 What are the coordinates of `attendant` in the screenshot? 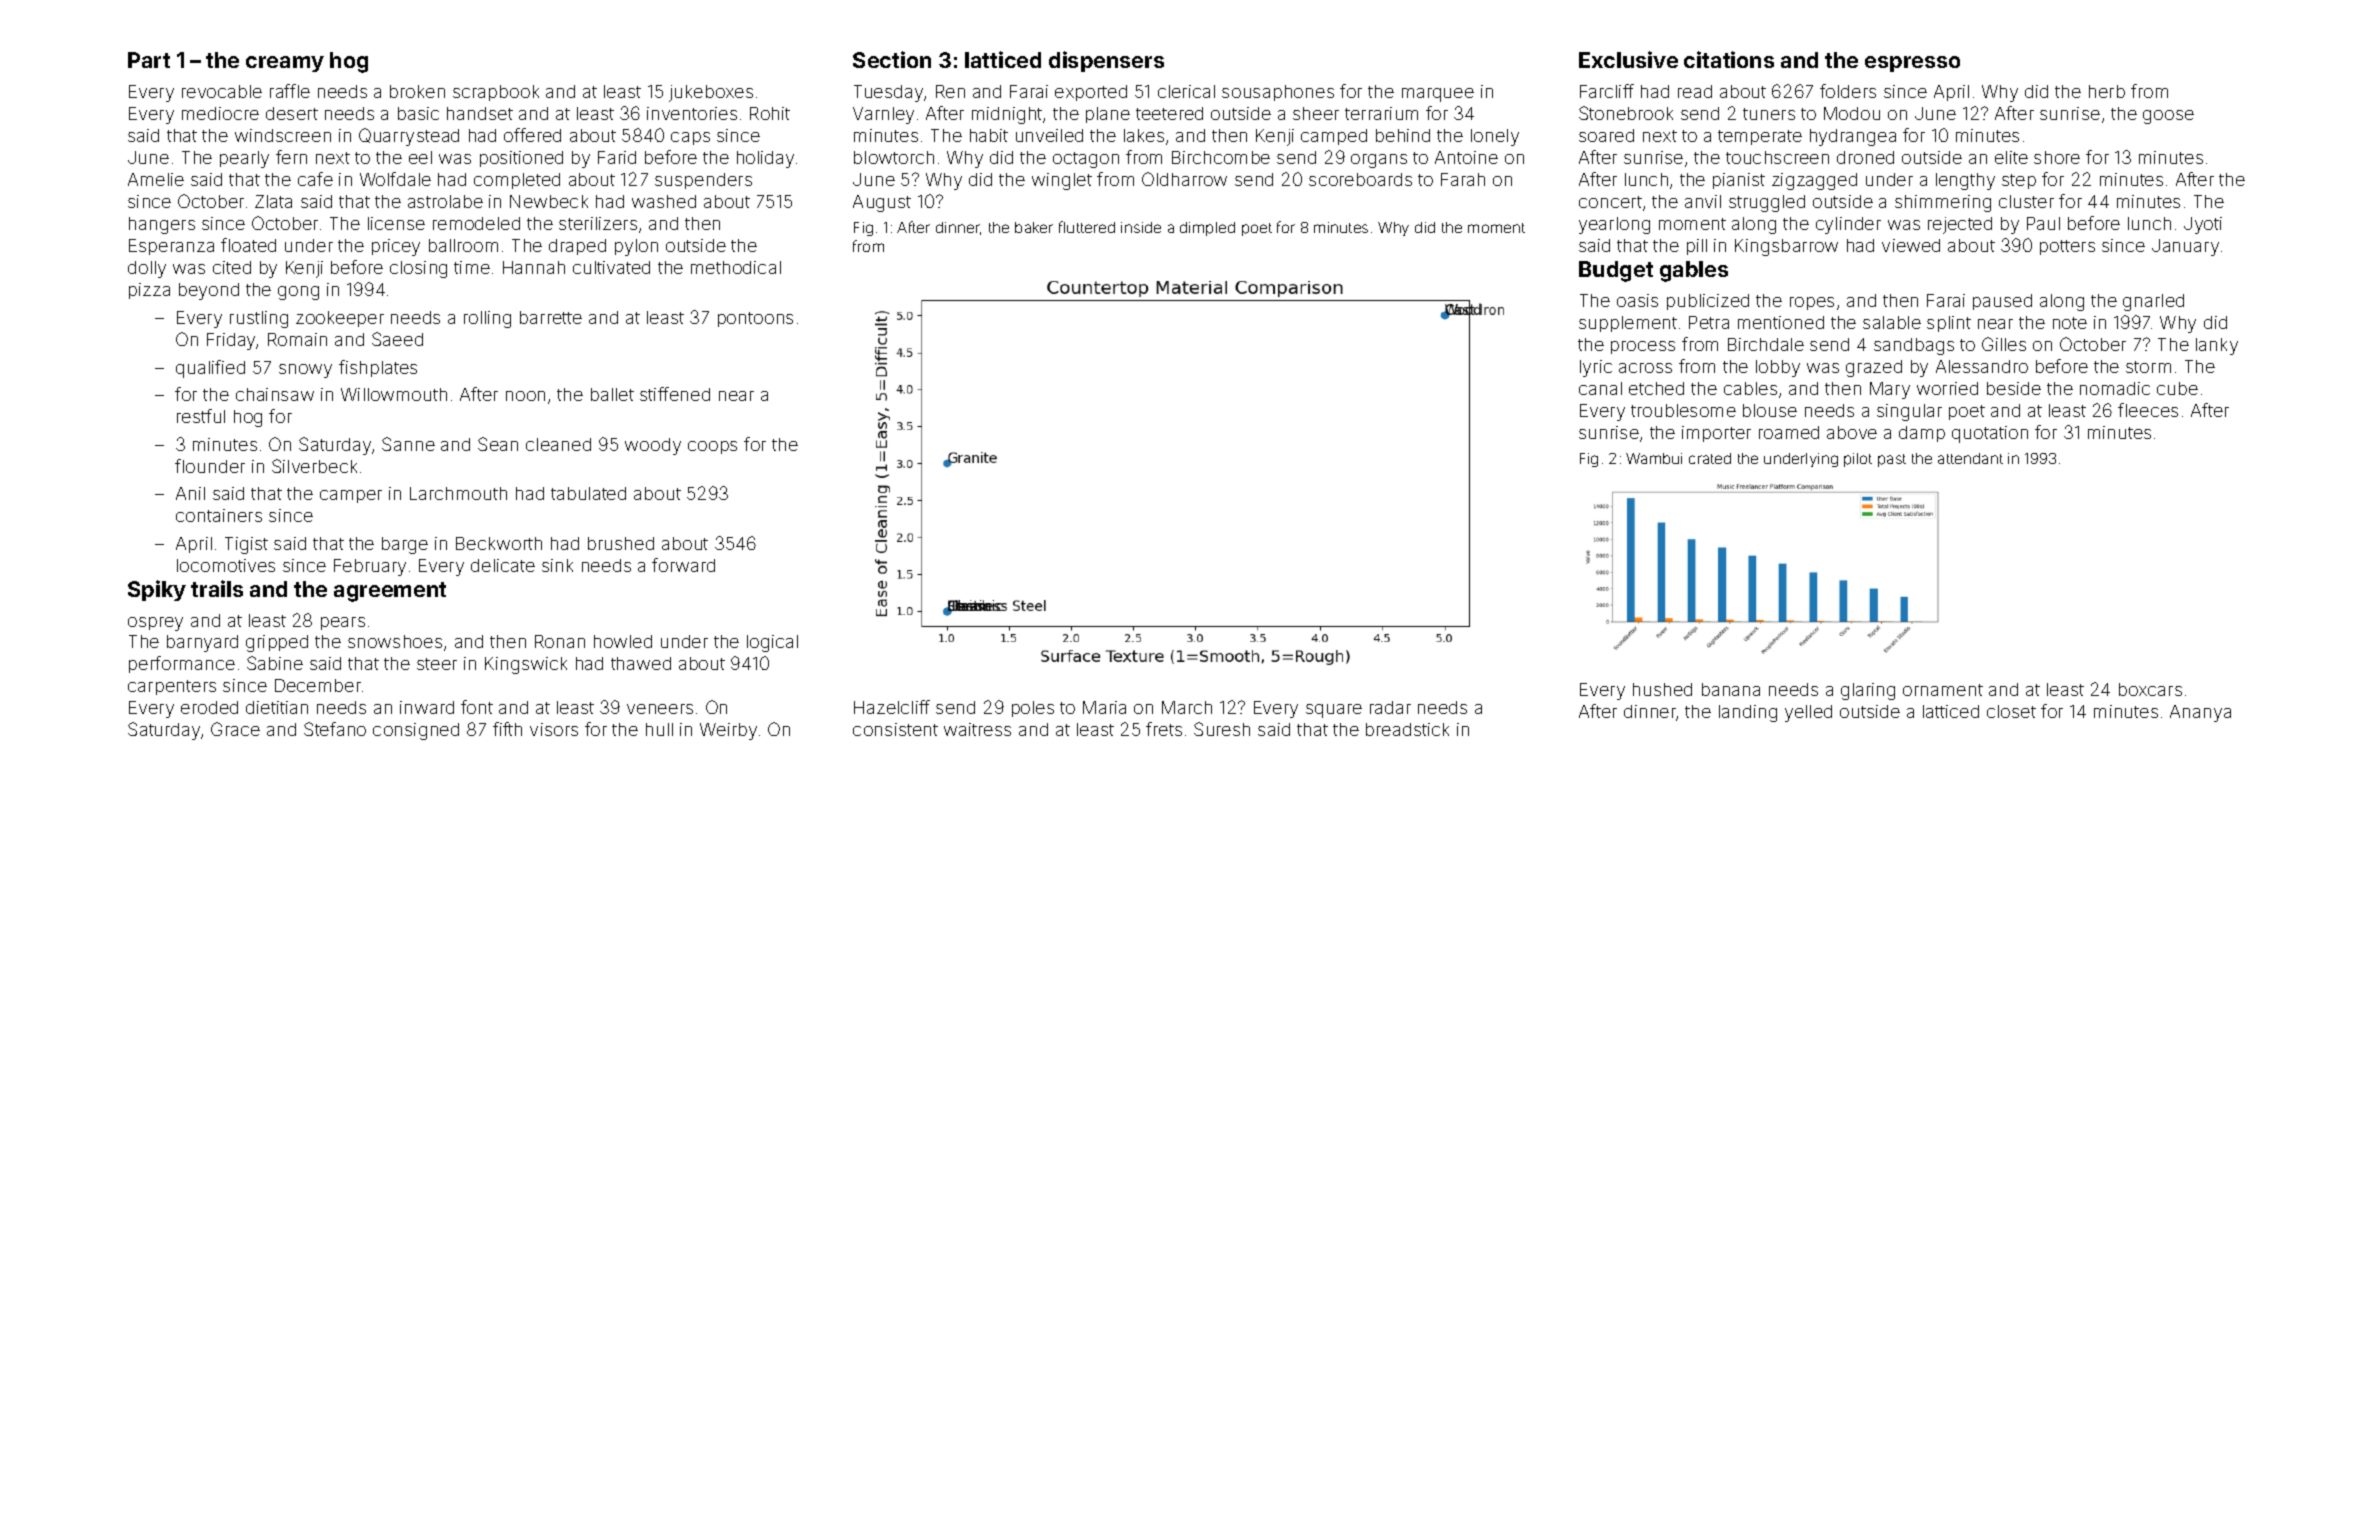 It's located at (1970, 458).
